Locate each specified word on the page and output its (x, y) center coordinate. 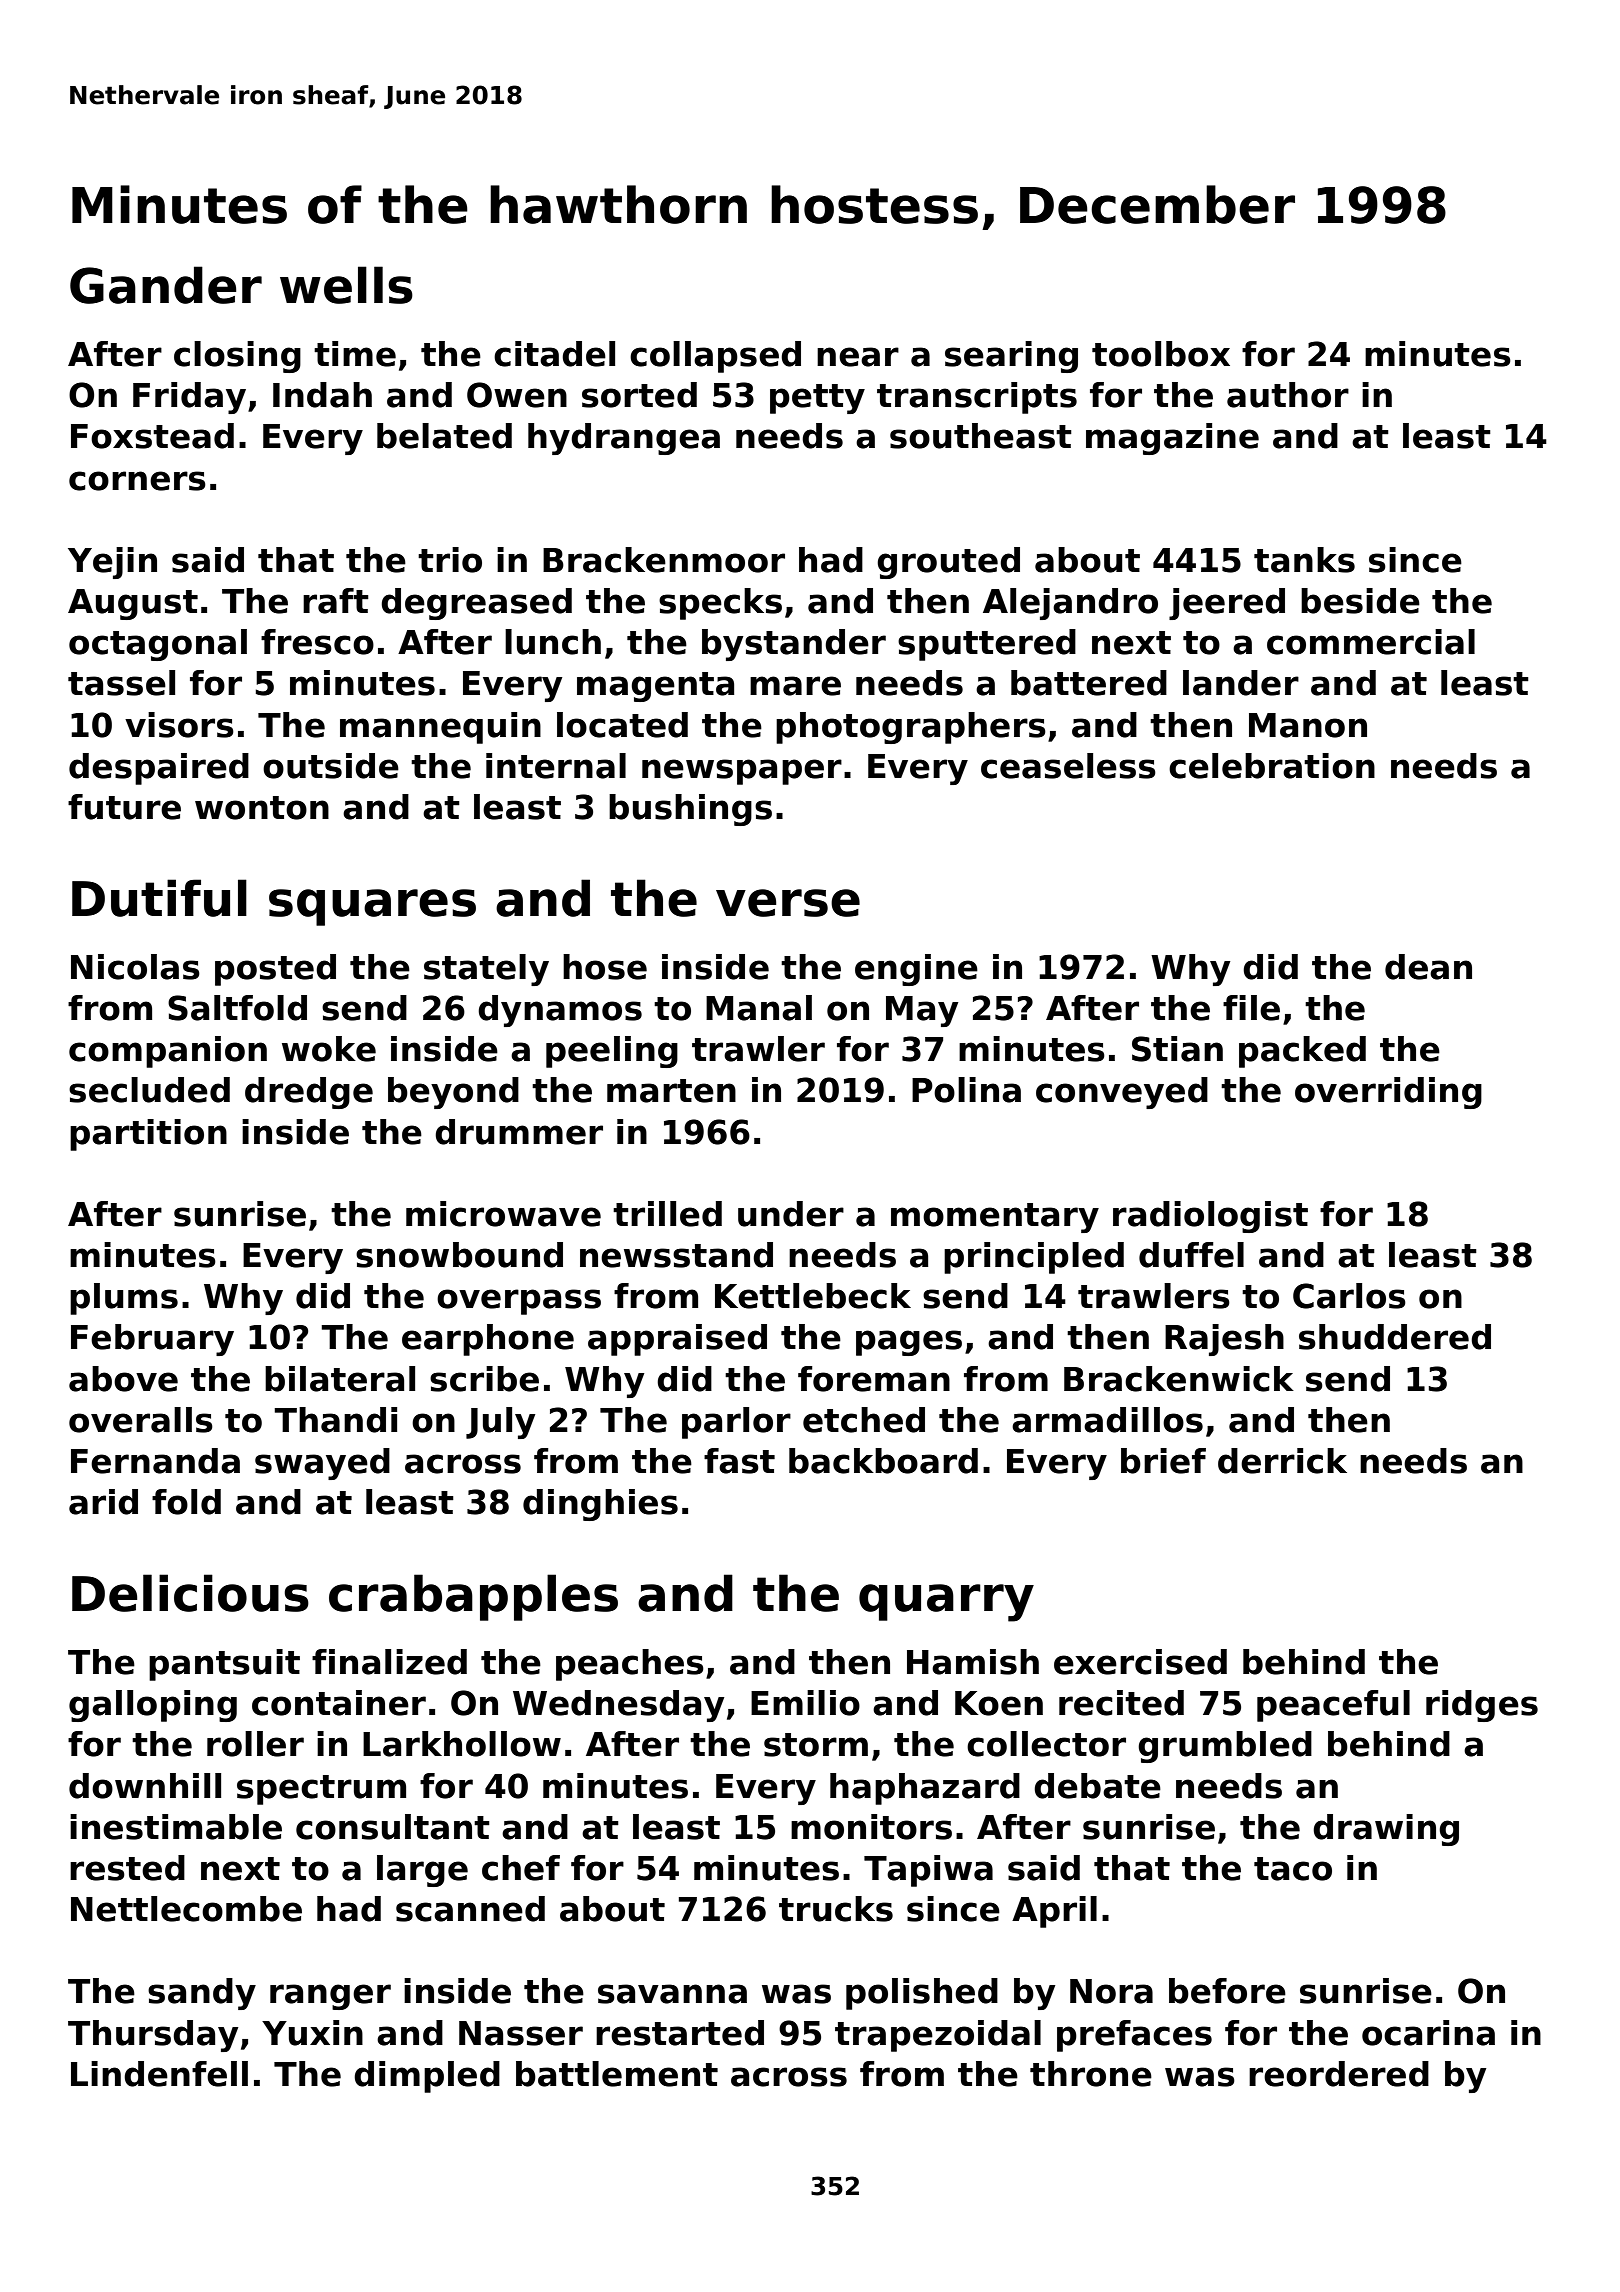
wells (346, 285)
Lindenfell (159, 2074)
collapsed (715, 357)
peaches (630, 1665)
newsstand (676, 1255)
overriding (1388, 1093)
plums (124, 1299)
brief (1163, 1461)
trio (450, 560)
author (1288, 395)
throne (1091, 2074)
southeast (981, 436)
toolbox (1161, 354)
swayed (322, 1464)
